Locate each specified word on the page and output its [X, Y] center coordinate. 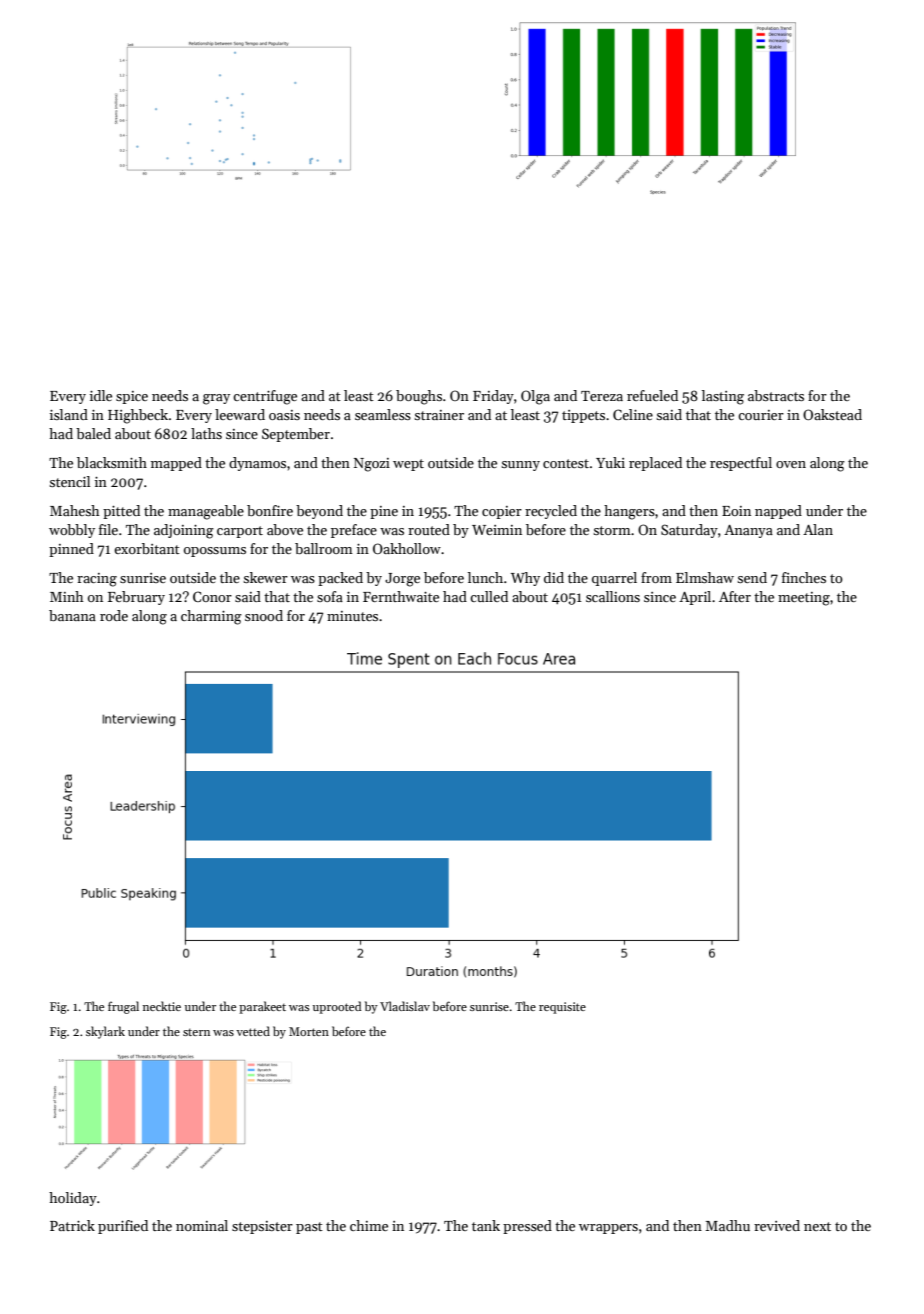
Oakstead [832, 414]
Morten [309, 1031]
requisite [562, 1008]
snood [264, 615]
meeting [804, 599]
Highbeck [138, 416]
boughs [419, 397]
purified [123, 1227]
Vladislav [405, 1006]
